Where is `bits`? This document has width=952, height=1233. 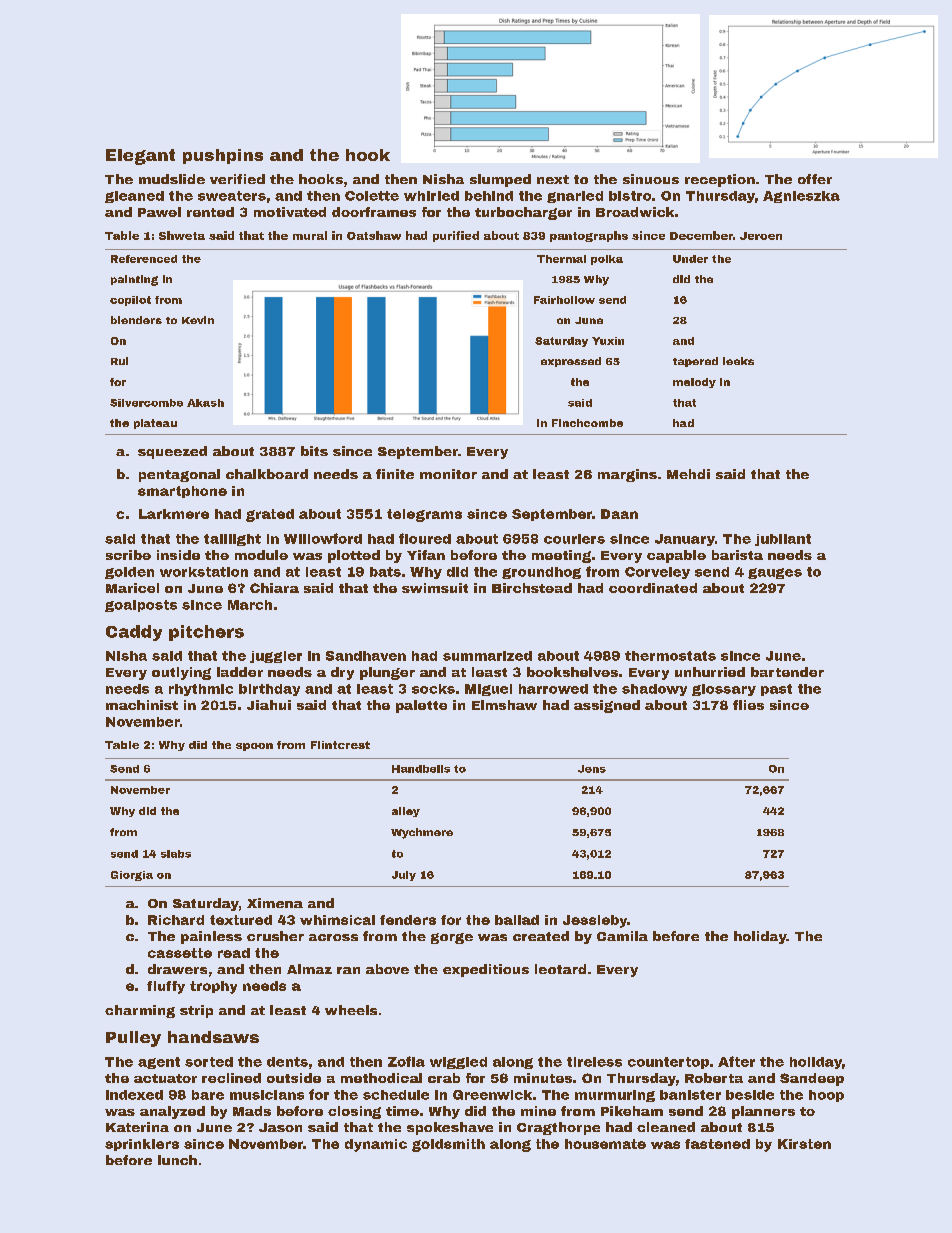 bits is located at coordinates (314, 451).
